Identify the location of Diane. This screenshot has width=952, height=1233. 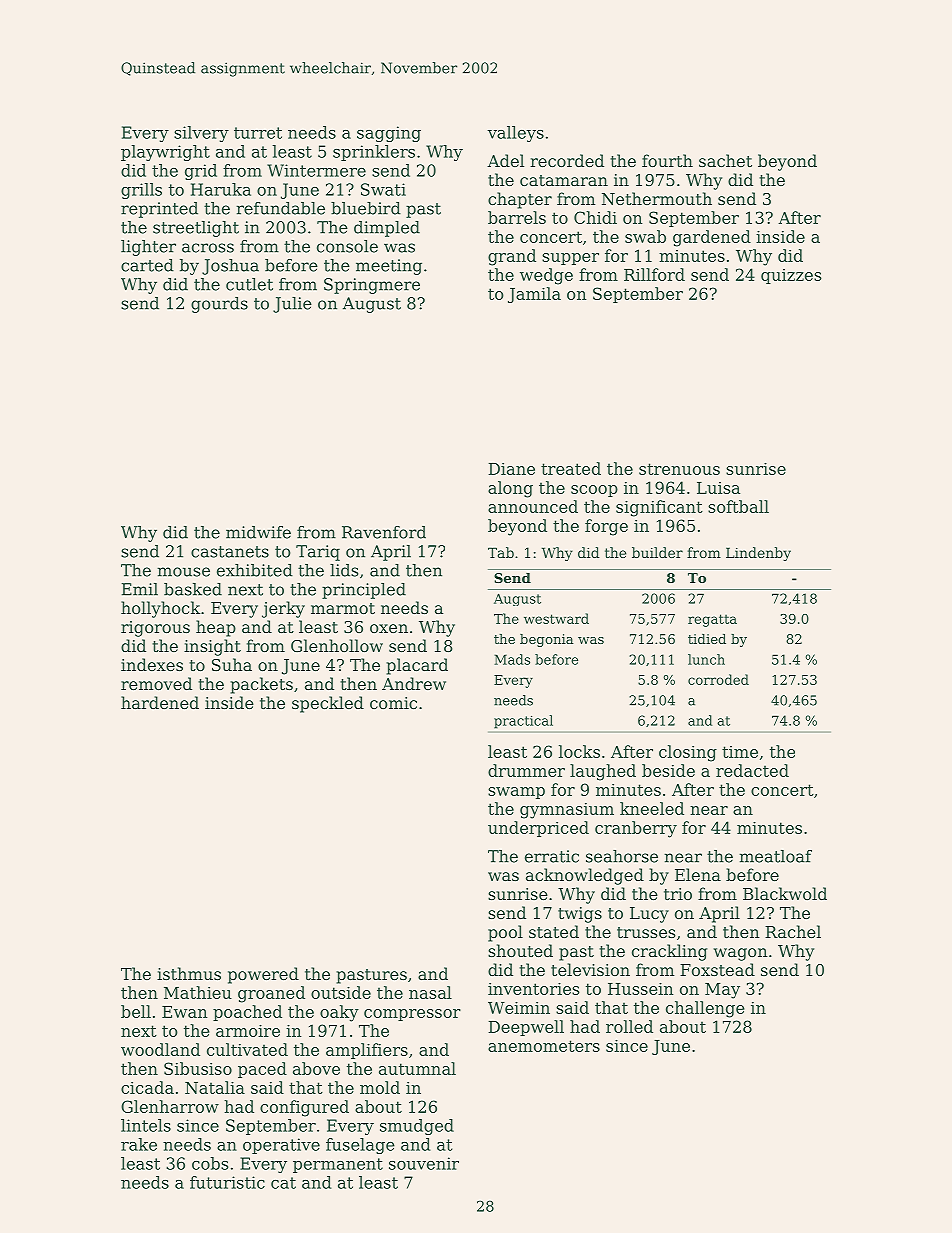
(511, 469).
